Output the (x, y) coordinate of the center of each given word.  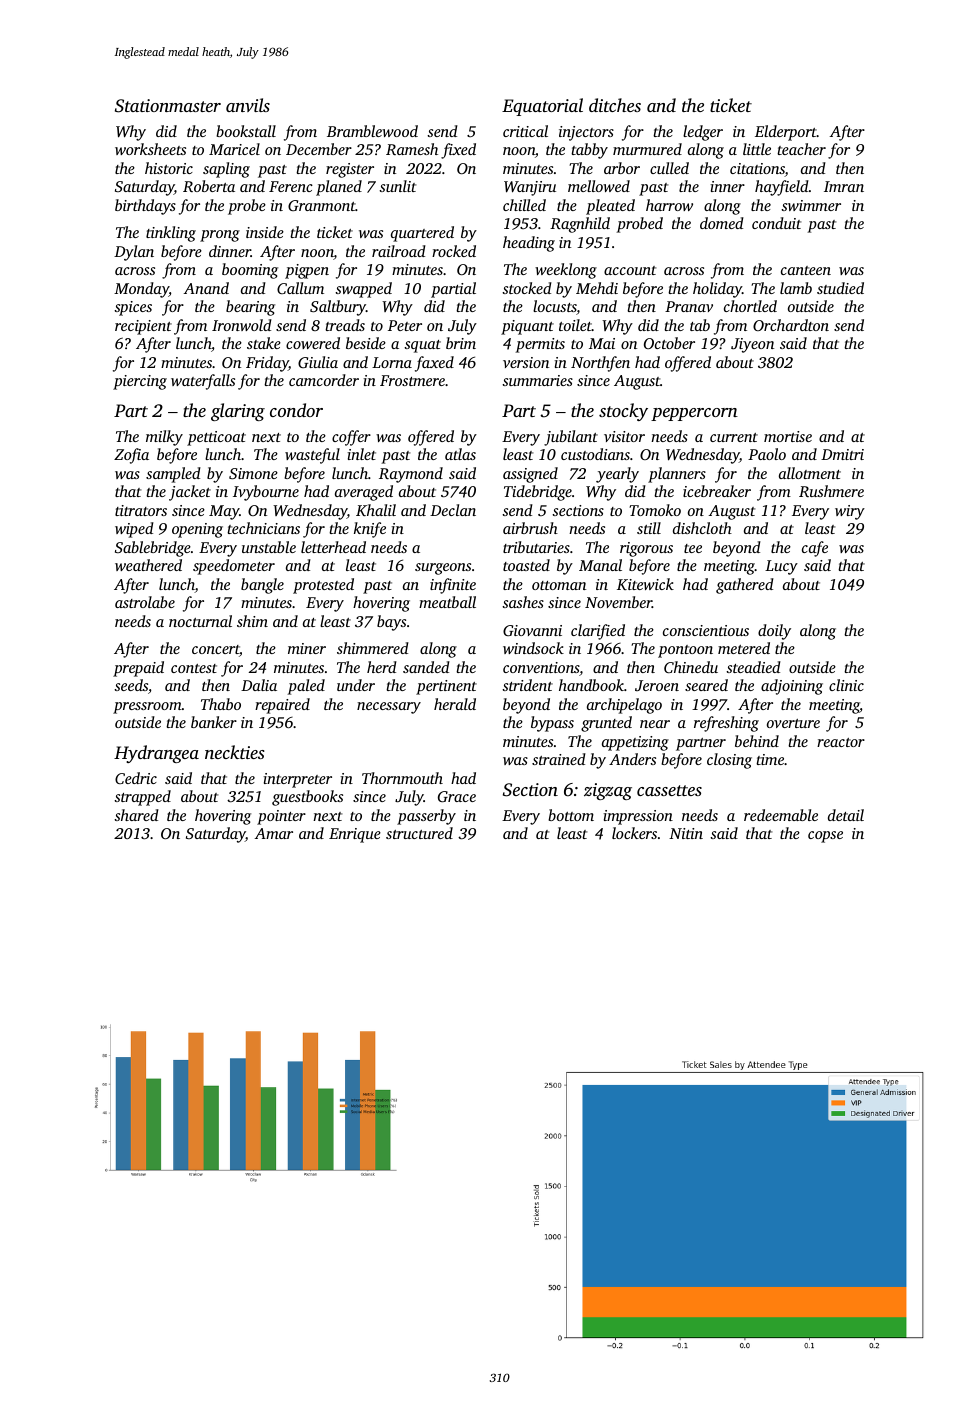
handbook (591, 685)
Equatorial (542, 107)
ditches (615, 105)
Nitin (686, 833)
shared (136, 815)
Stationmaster (168, 106)
